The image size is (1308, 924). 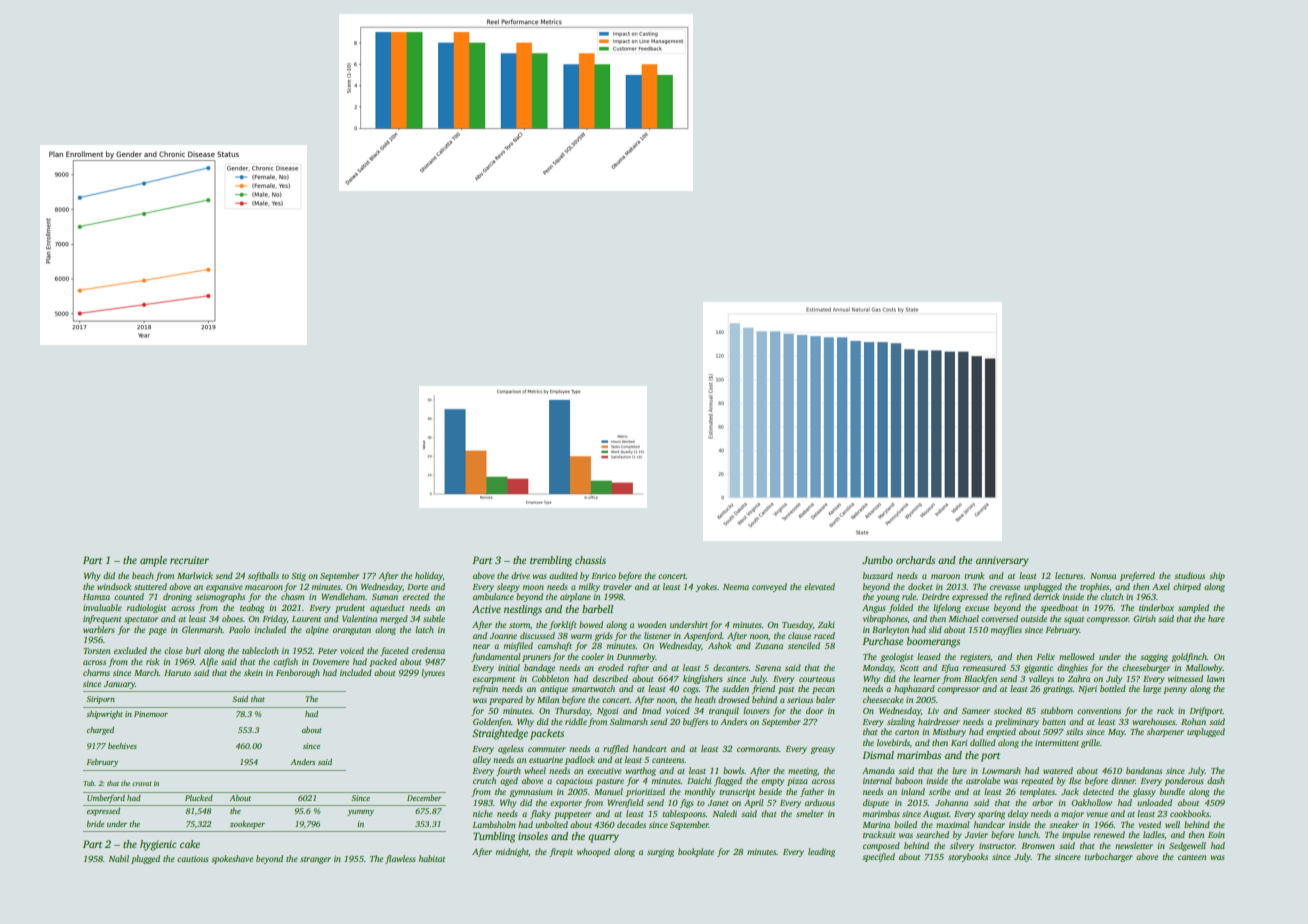 What do you see at coordinates (636, 657) in the page?
I see `Dunmerby` at bounding box center [636, 657].
